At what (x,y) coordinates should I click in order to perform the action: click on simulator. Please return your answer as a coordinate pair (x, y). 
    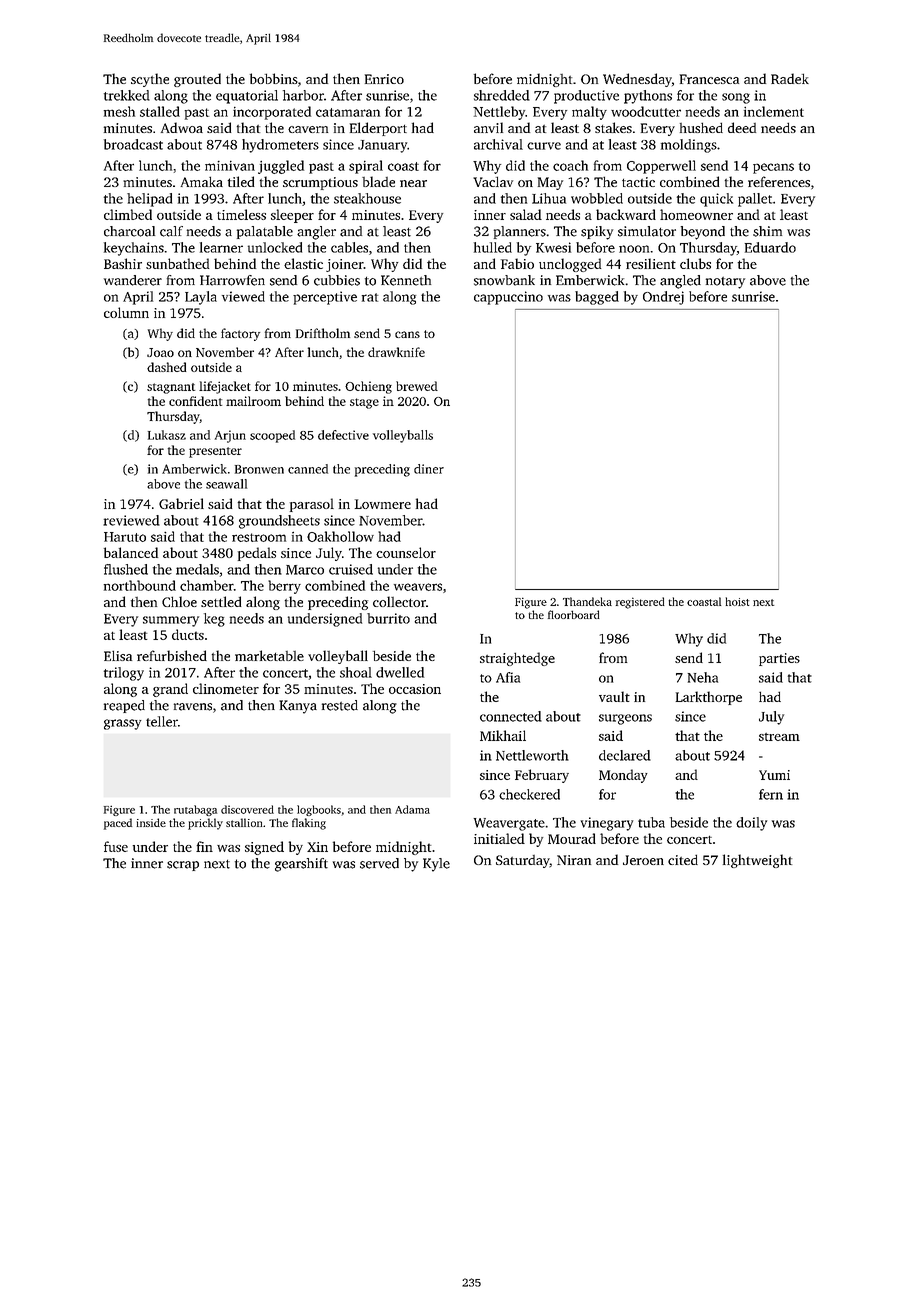
    Looking at the image, I should click on (647, 231).
